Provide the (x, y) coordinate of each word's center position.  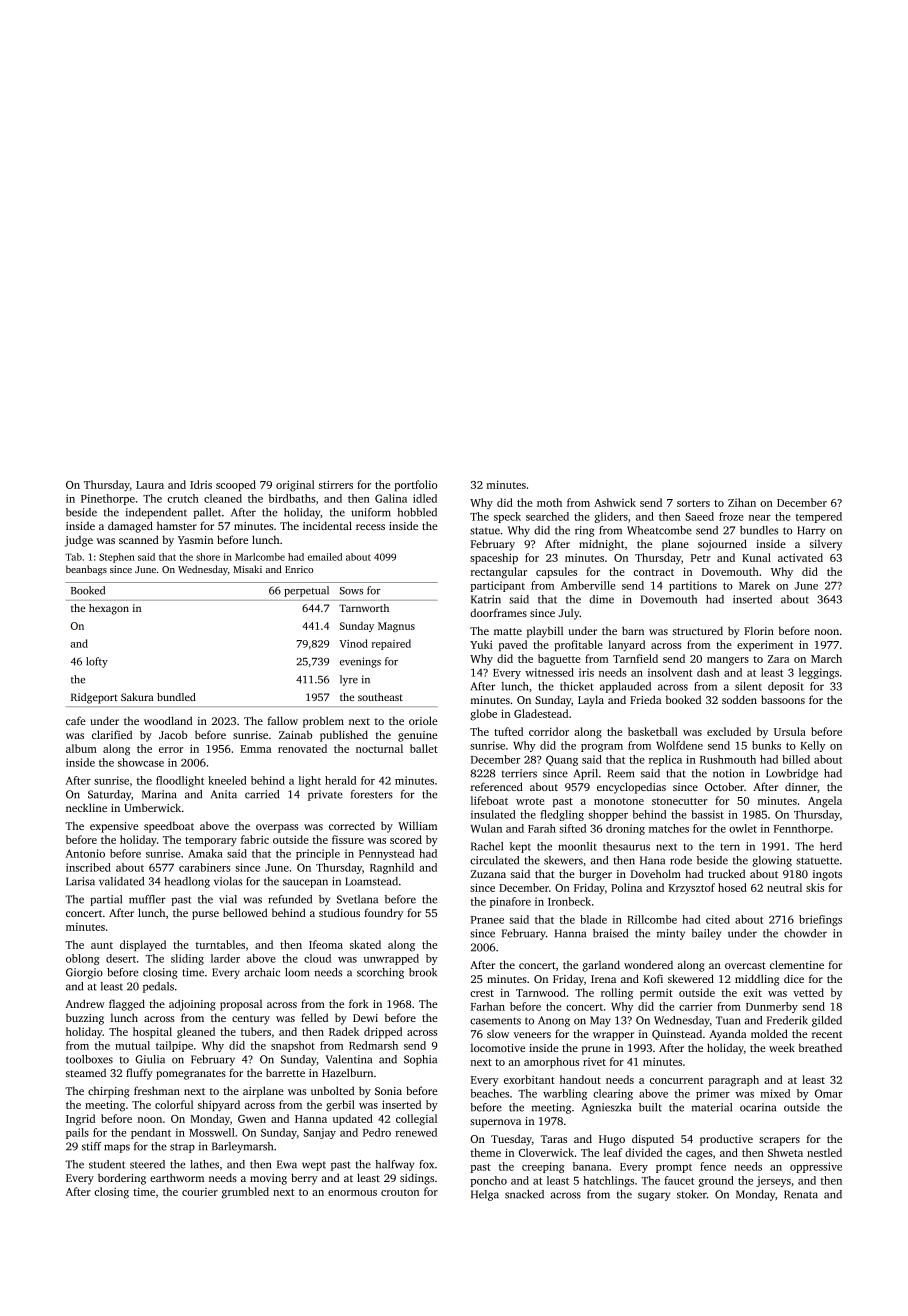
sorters (693, 503)
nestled (824, 1152)
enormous (352, 1193)
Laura (150, 485)
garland (601, 966)
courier (200, 1192)
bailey (706, 934)
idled (425, 498)
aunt (102, 945)
